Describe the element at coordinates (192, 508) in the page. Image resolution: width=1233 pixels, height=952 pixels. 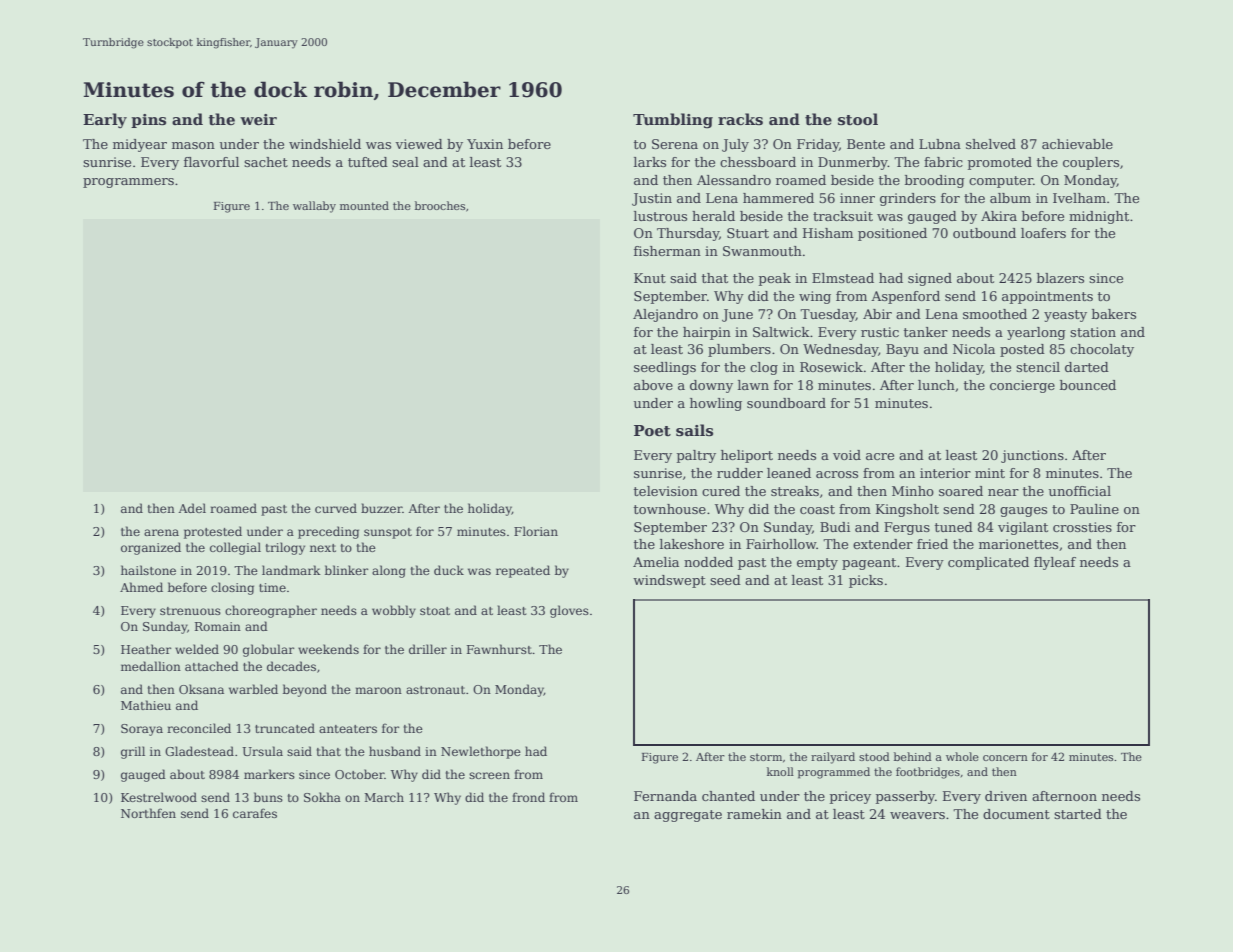
I see `Adel` at that location.
